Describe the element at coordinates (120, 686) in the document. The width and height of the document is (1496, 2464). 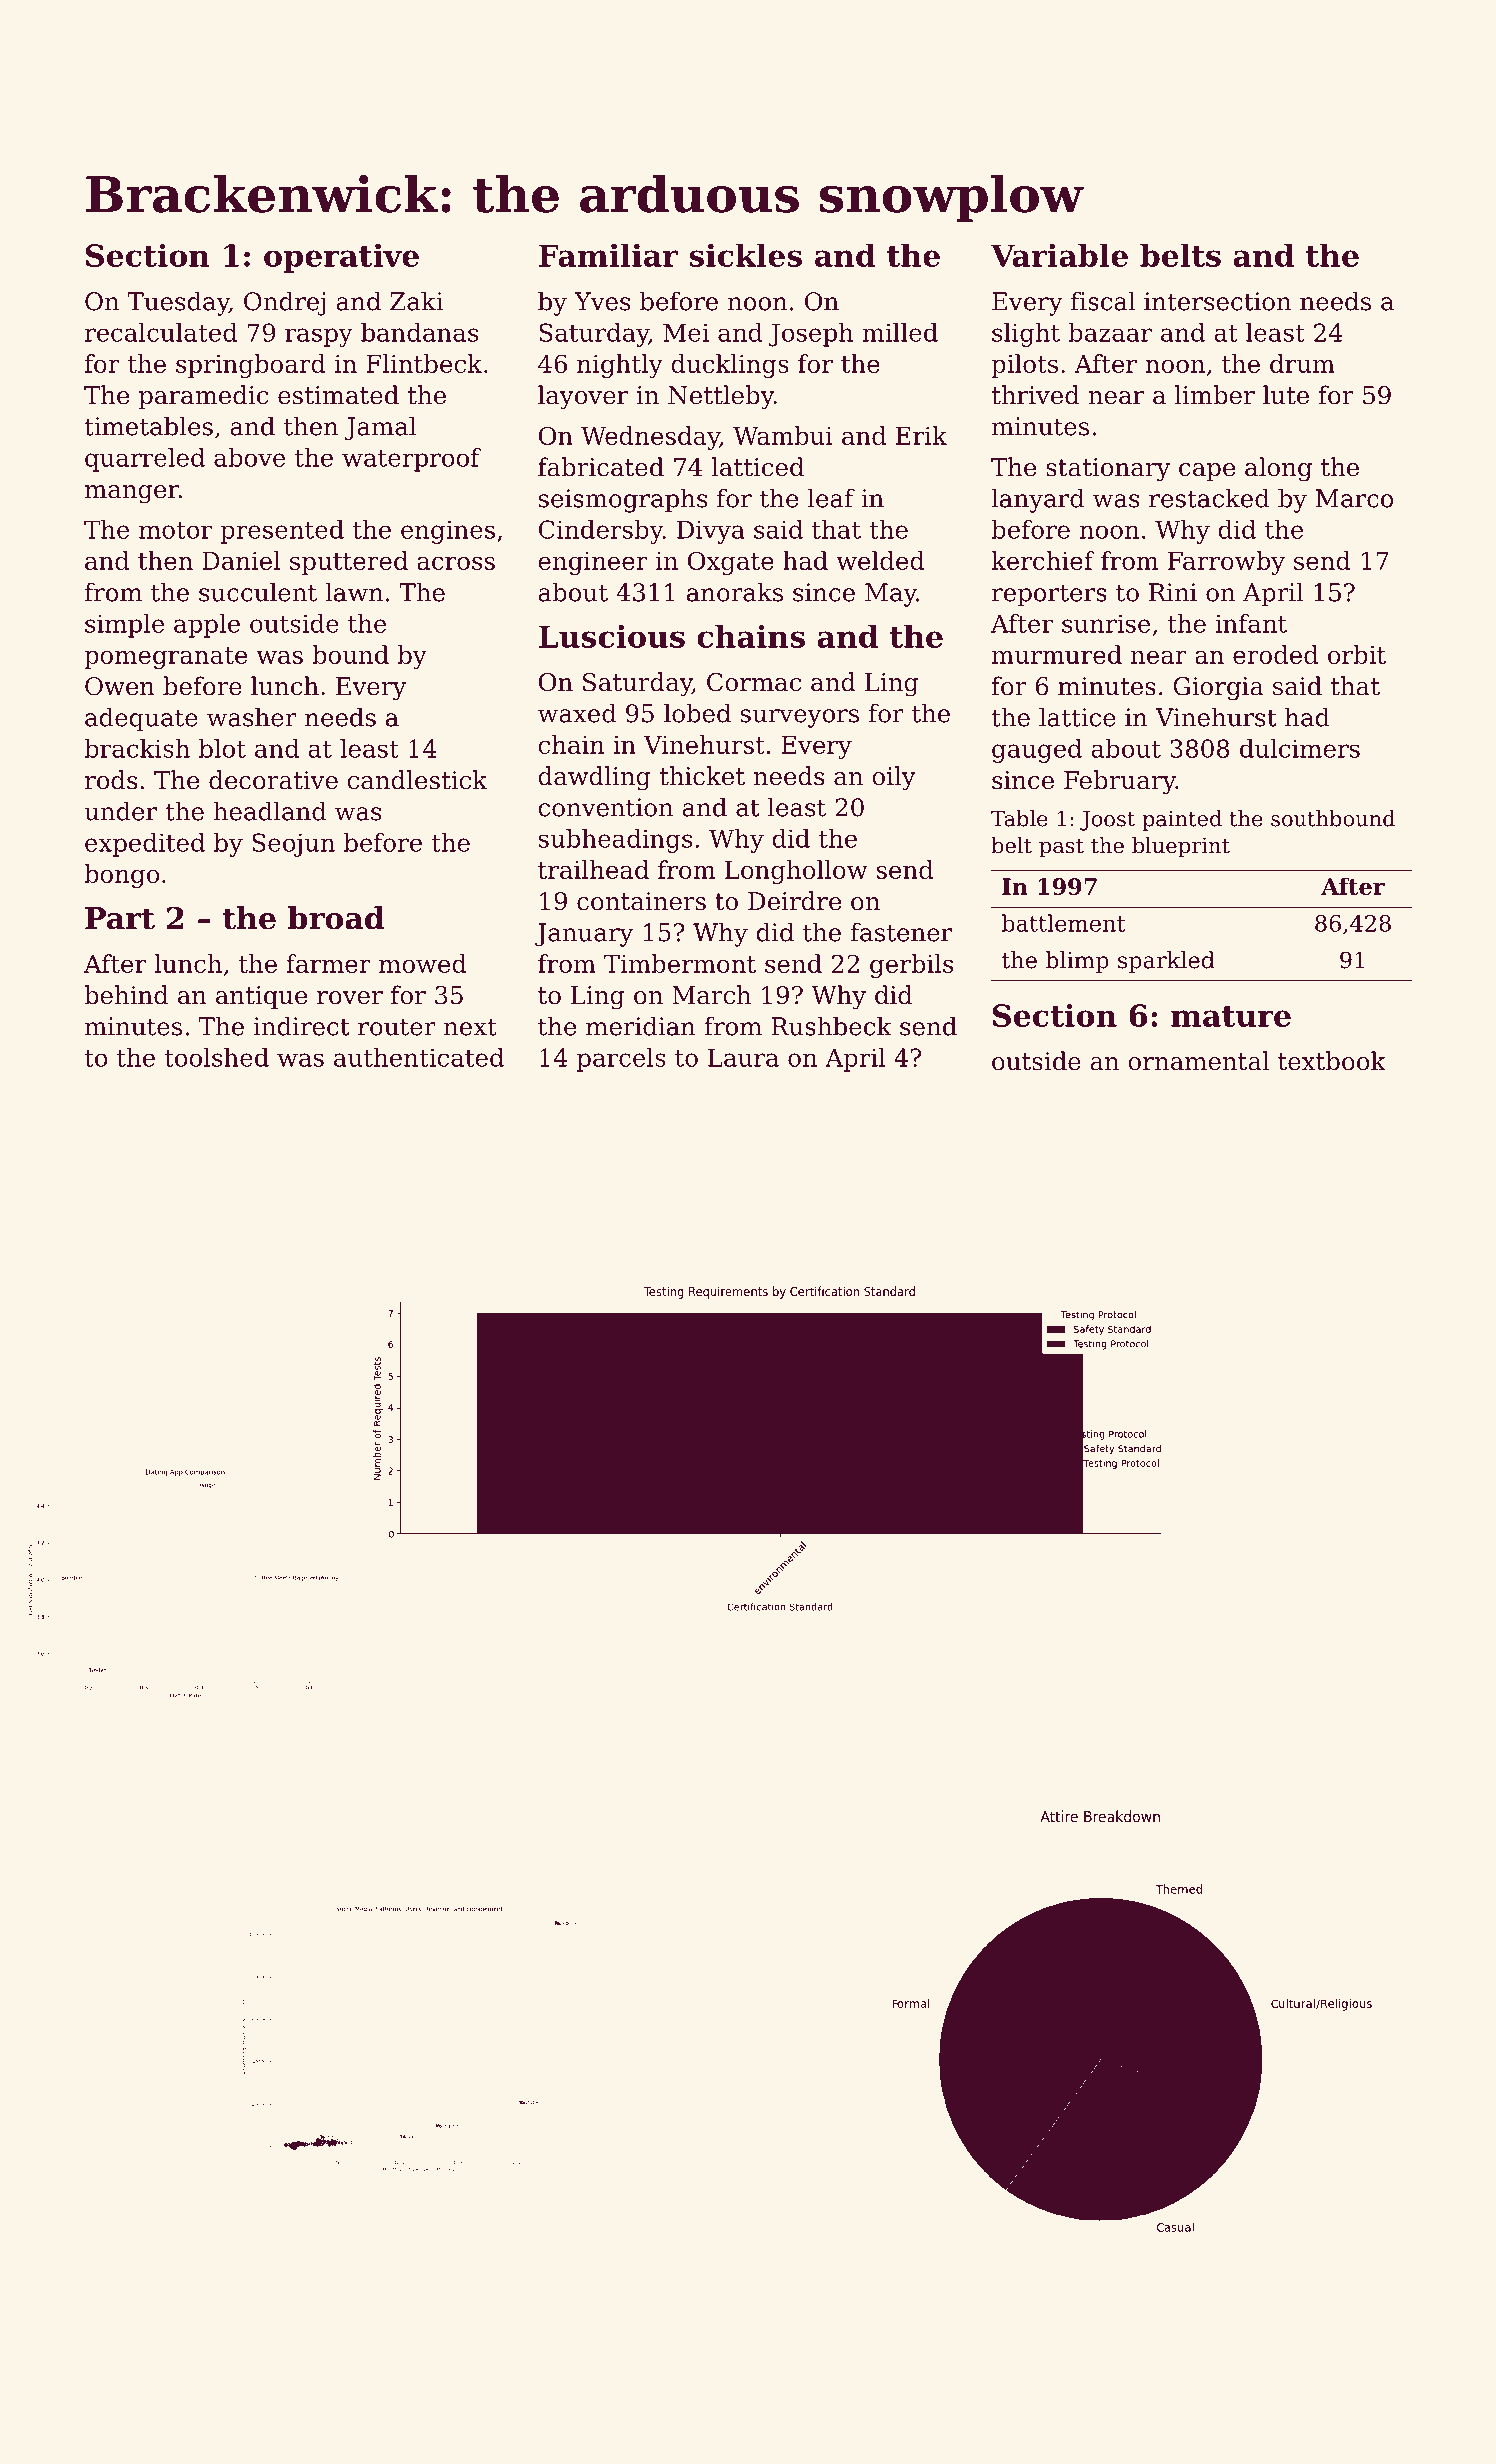
I see `Owen` at that location.
